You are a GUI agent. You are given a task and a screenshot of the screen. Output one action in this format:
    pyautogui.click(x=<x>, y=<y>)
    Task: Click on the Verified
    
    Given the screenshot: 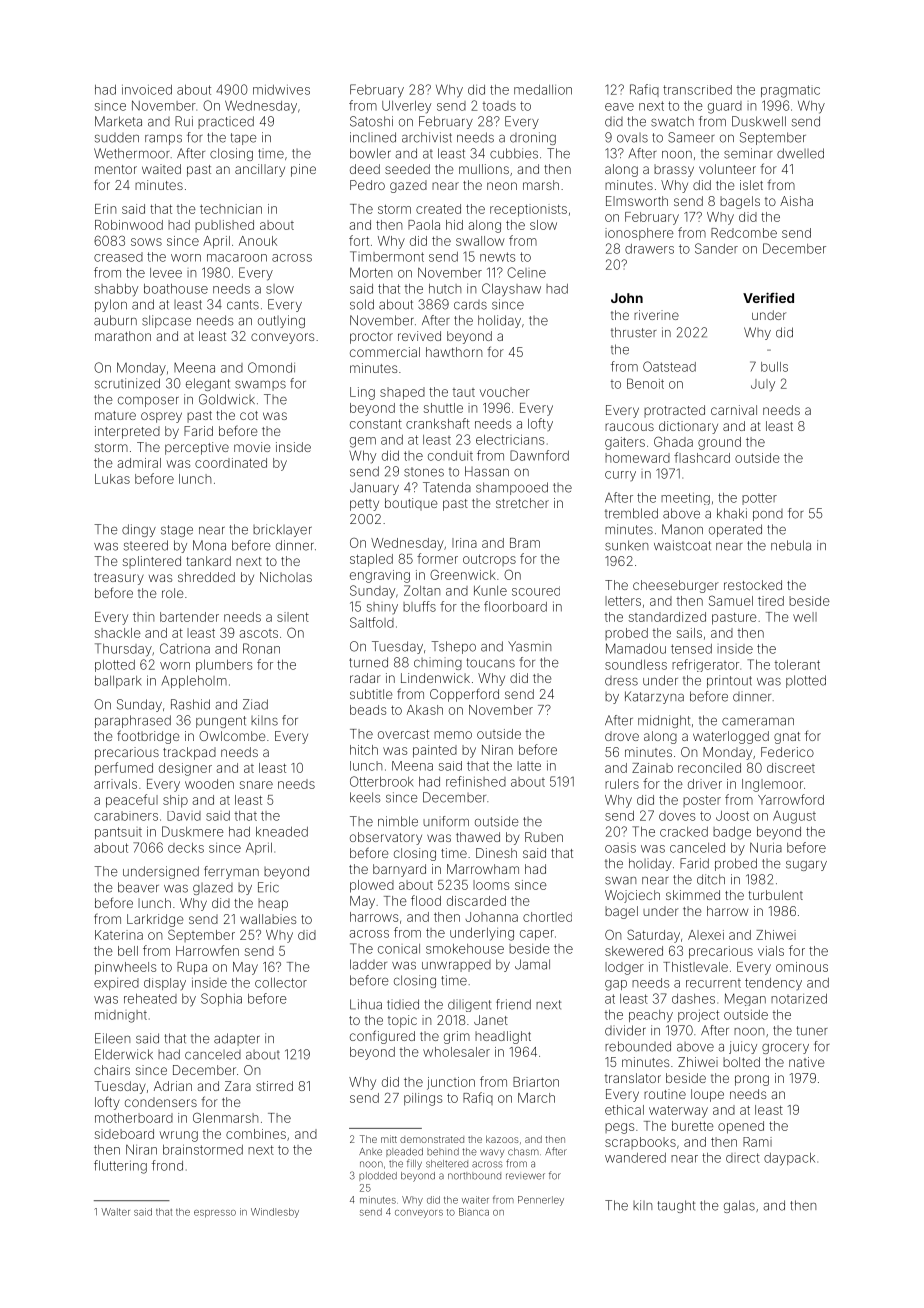 What is the action you would take?
    pyautogui.click(x=768, y=297)
